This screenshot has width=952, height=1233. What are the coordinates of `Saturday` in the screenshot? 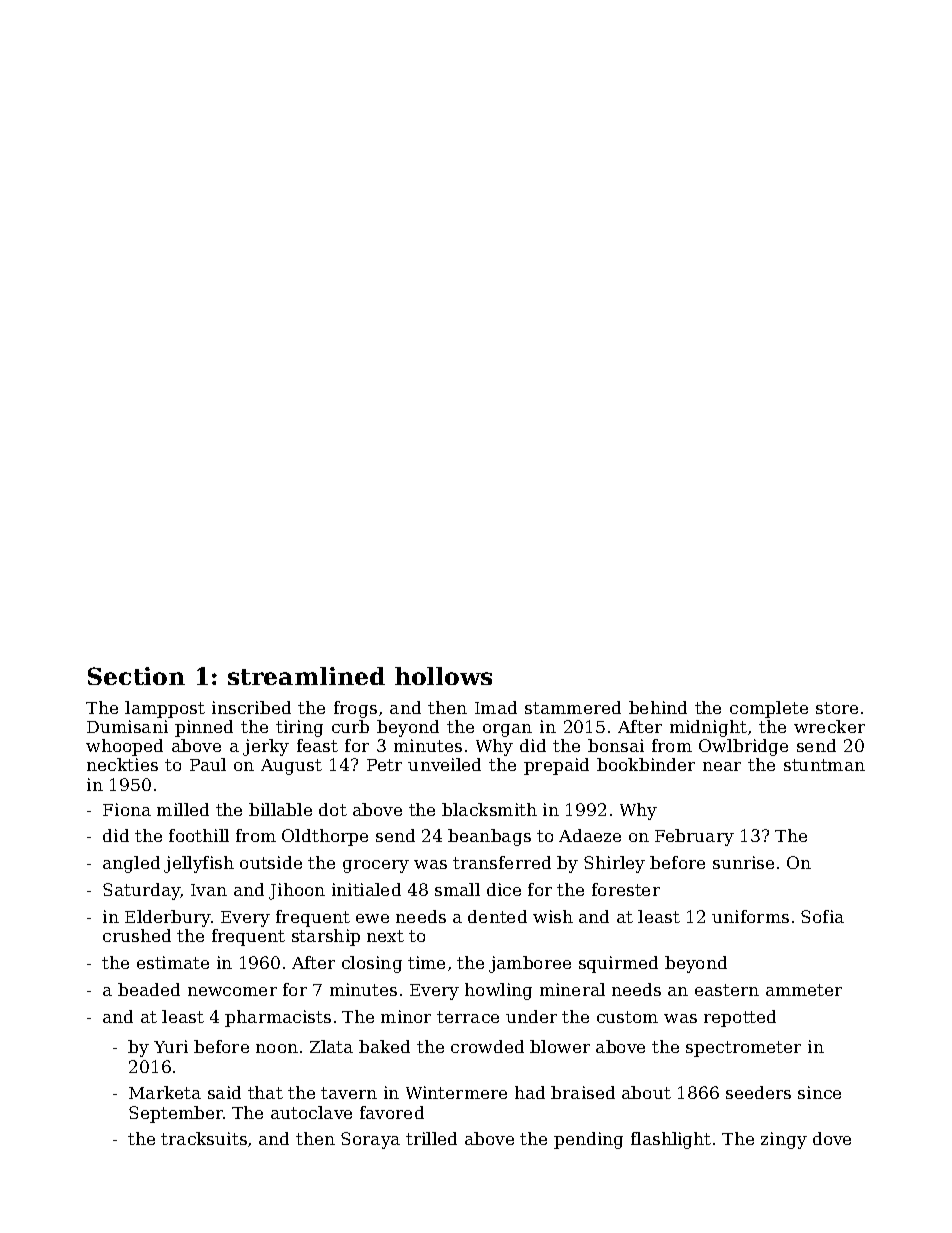 It's located at (142, 891).
